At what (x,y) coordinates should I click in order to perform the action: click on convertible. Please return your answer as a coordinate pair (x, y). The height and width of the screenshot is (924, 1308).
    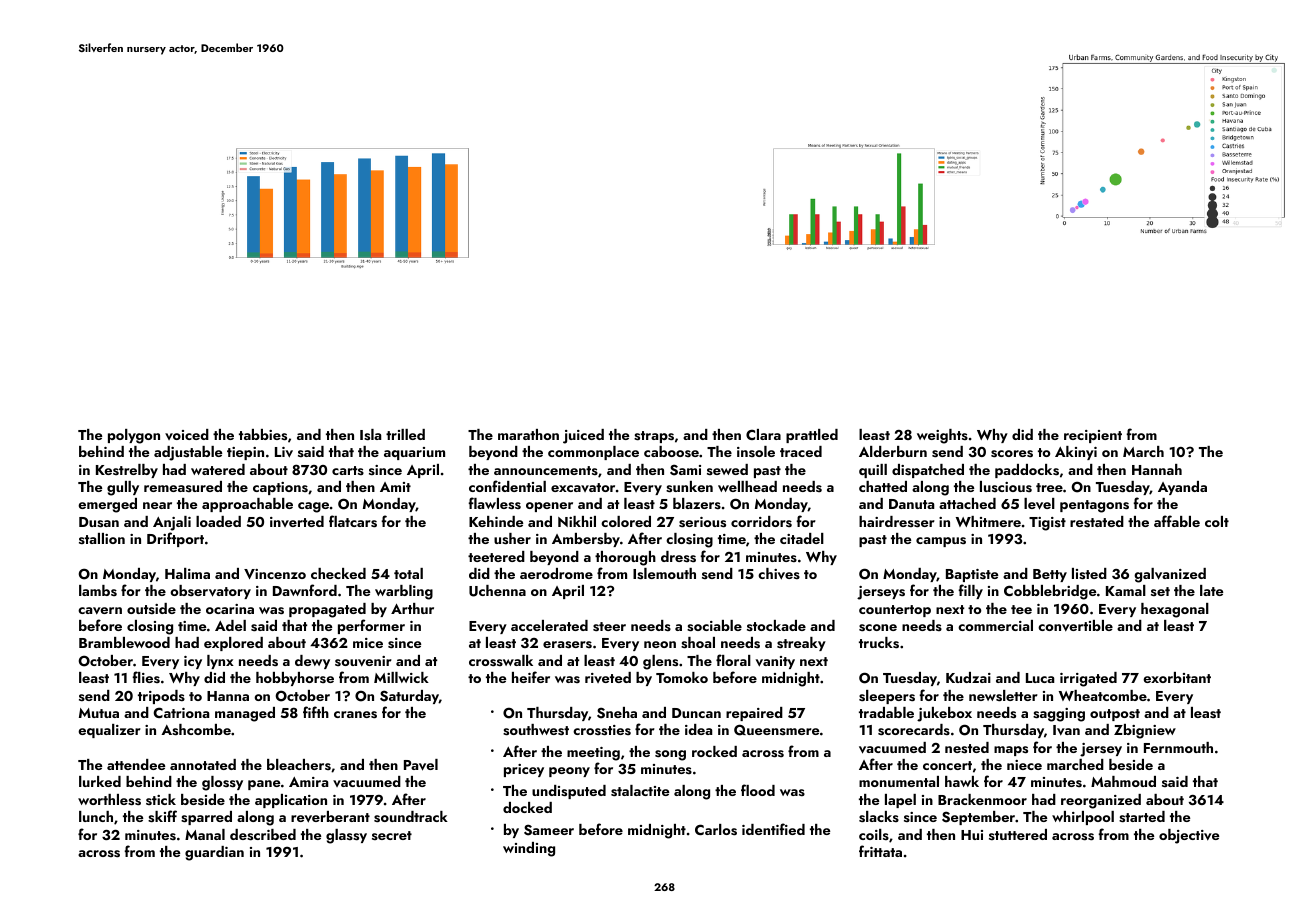
    Looking at the image, I should click on (1075, 626).
